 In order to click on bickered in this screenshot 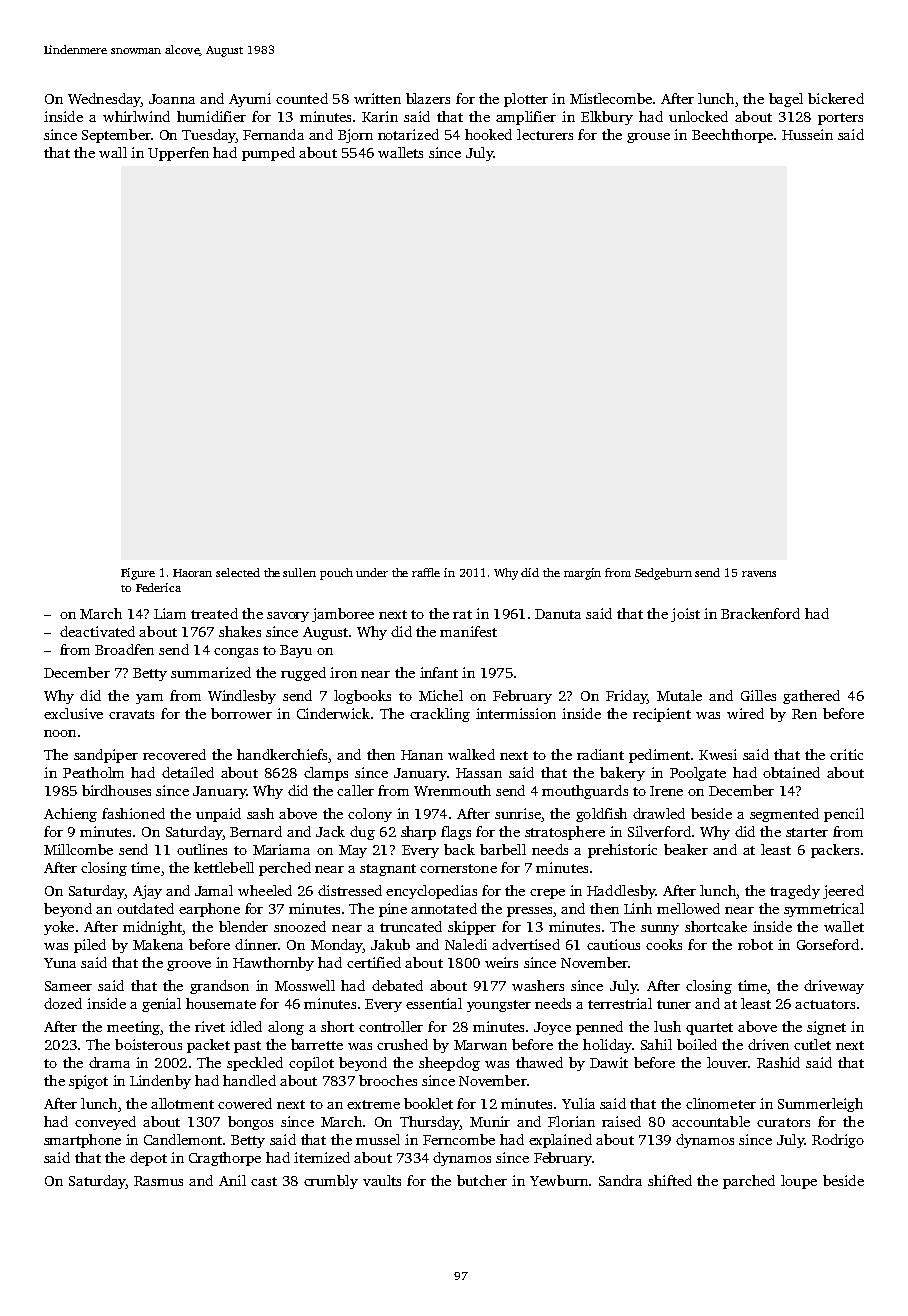, I will do `click(836, 98)`.
